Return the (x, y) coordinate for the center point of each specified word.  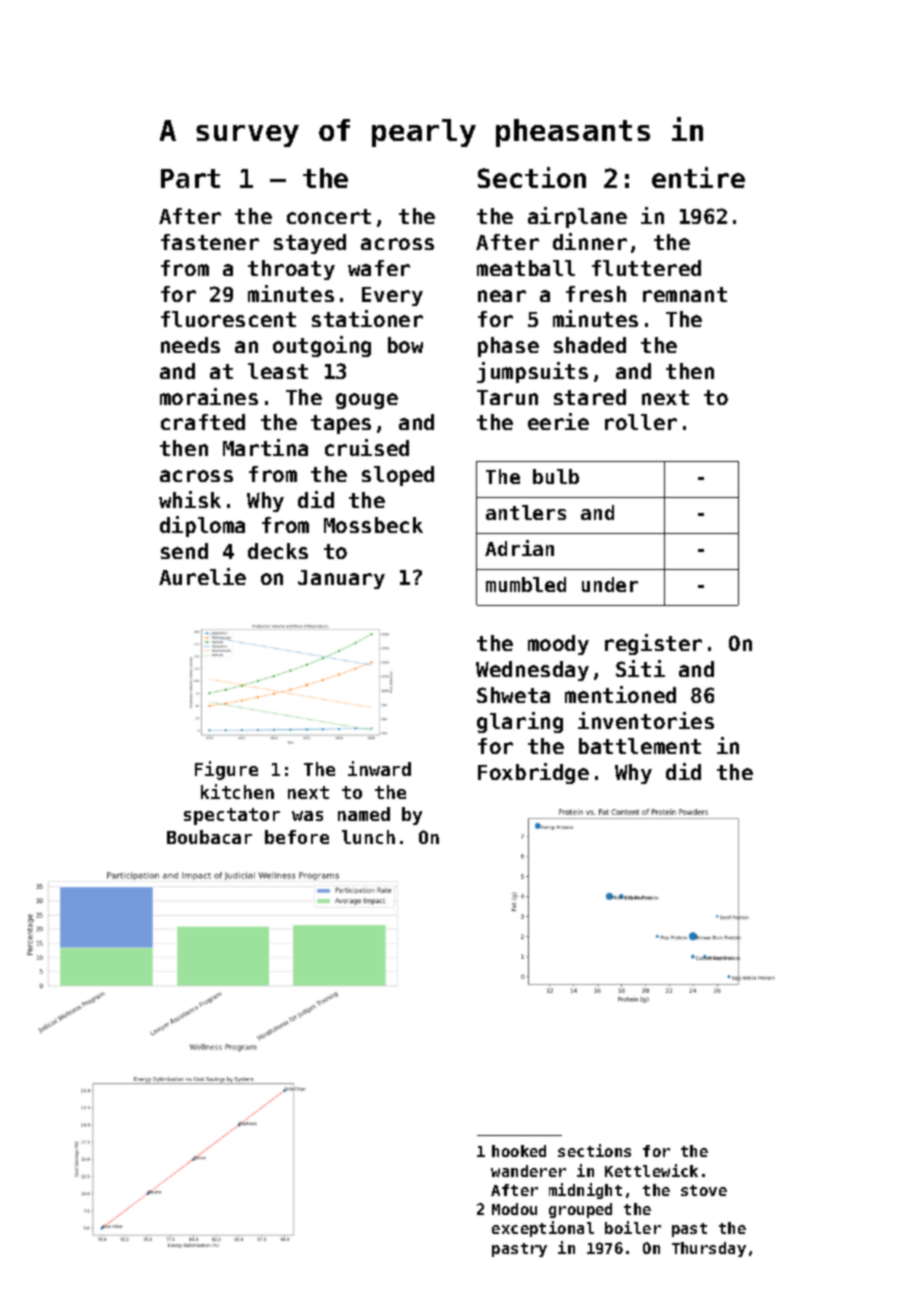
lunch (368, 837)
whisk (190, 499)
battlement (640, 746)
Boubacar (209, 837)
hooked (519, 1151)
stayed (310, 244)
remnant (685, 294)
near (502, 296)
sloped (398, 476)
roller (641, 422)
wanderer (528, 1171)
